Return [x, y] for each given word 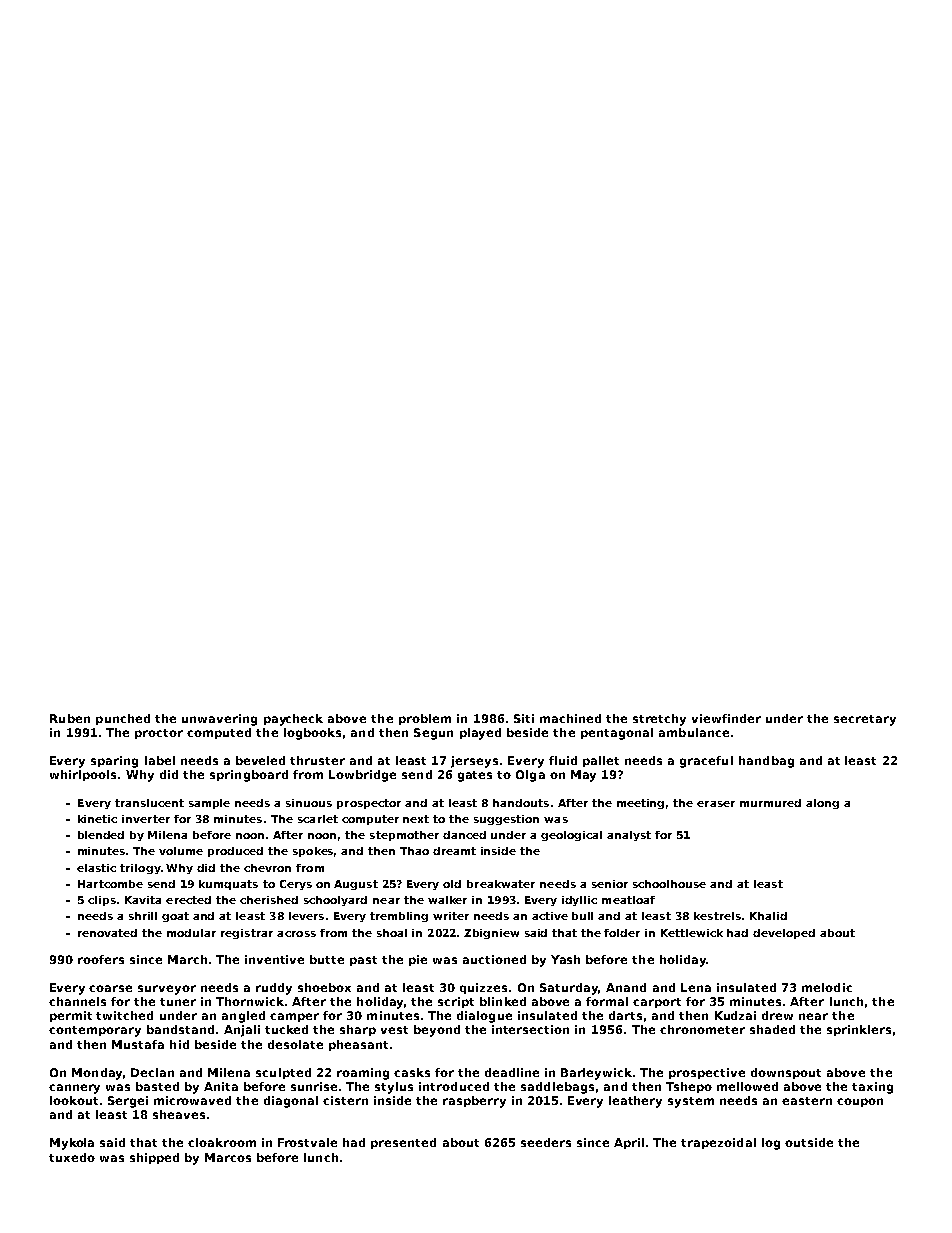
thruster [317, 760]
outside [809, 1142]
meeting [640, 804]
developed [784, 934]
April [629, 1143]
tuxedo [72, 1157]
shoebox [324, 987]
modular [191, 933]
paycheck [293, 720]
